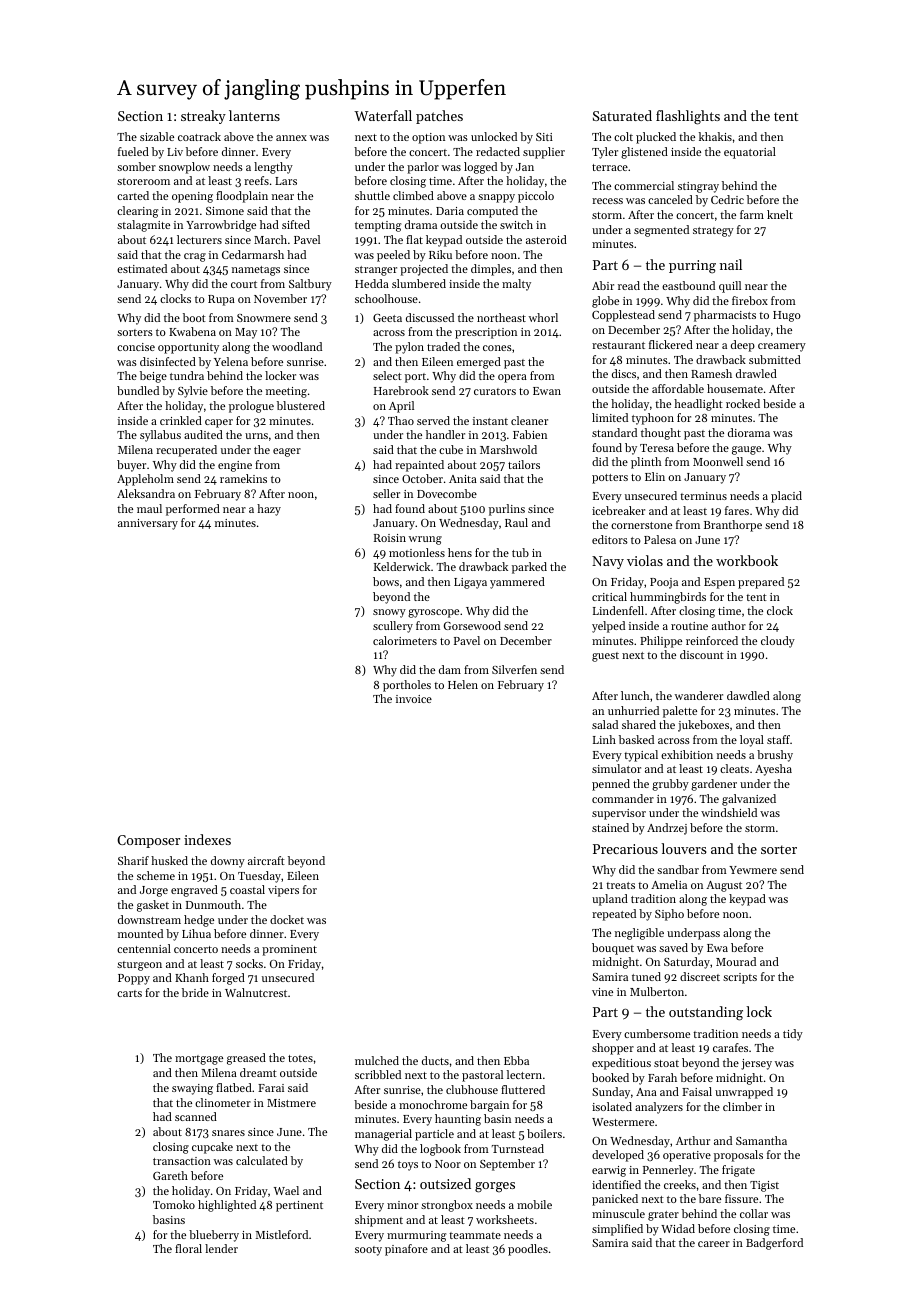 Image resolution: width=924 pixels, height=1308 pixels. Describe the element at coordinates (516, 285) in the page. I see `malty` at that location.
